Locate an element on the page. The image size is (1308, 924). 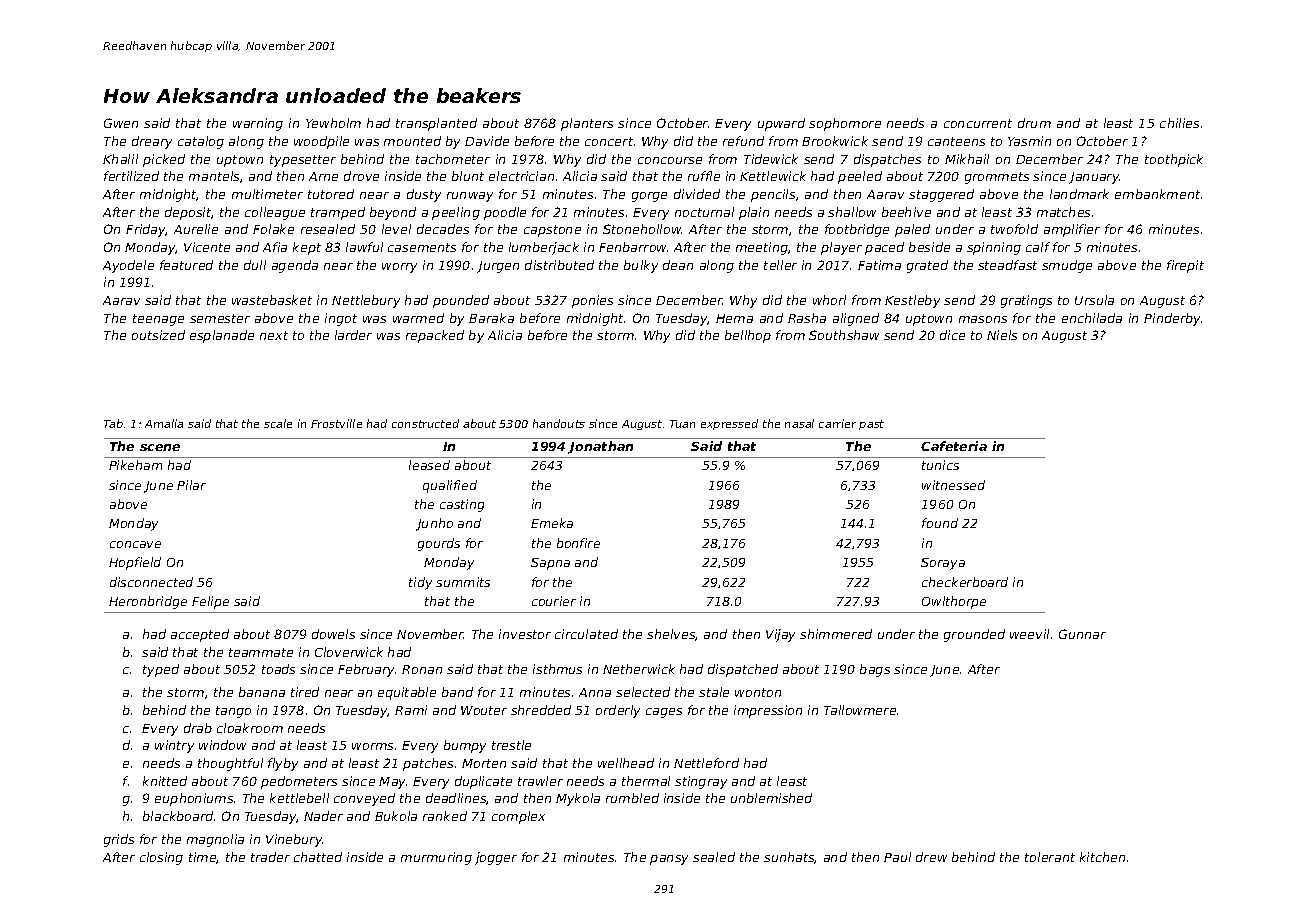
Pilar is located at coordinates (191, 485).
